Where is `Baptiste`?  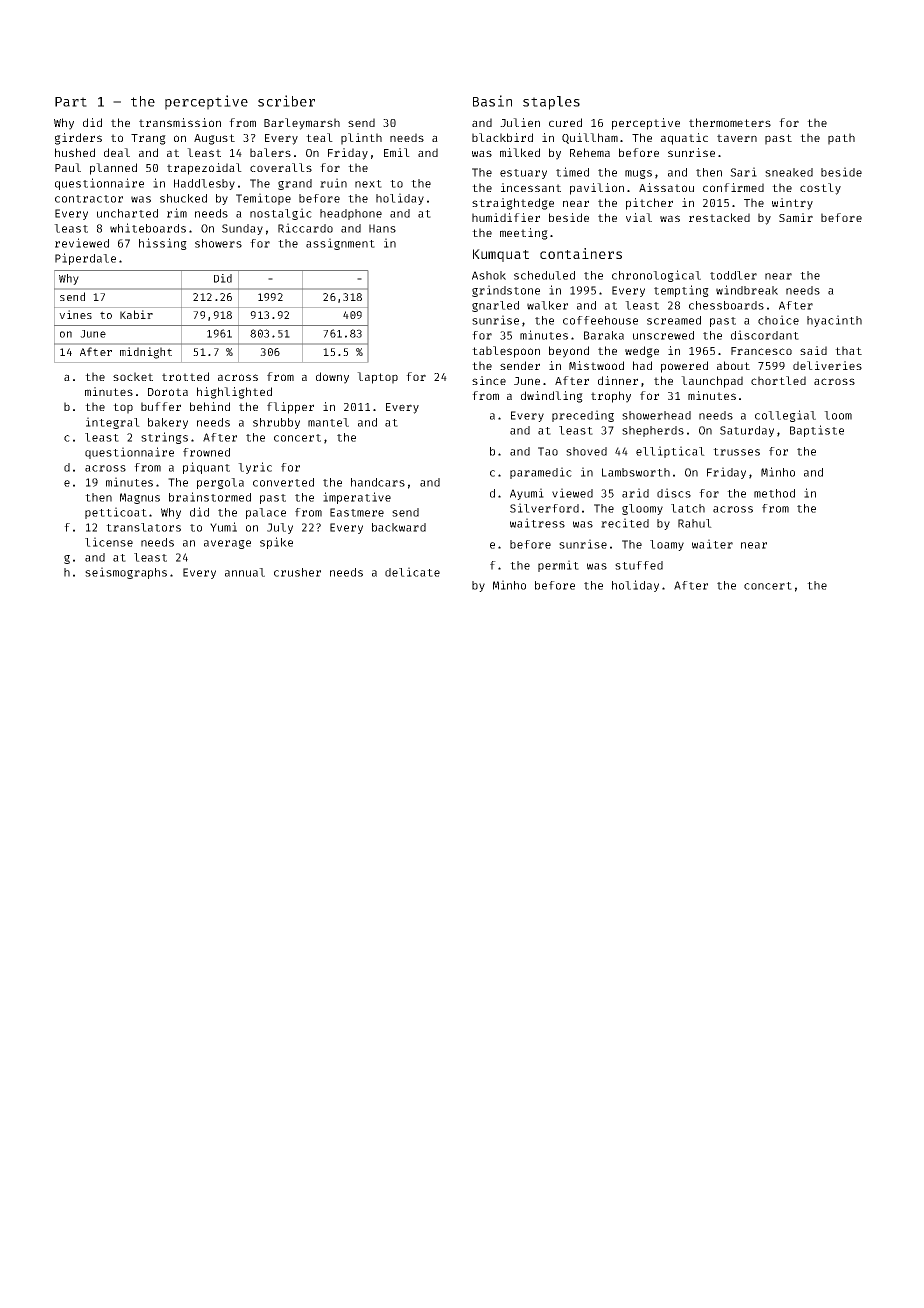 Baptiste is located at coordinates (817, 431).
